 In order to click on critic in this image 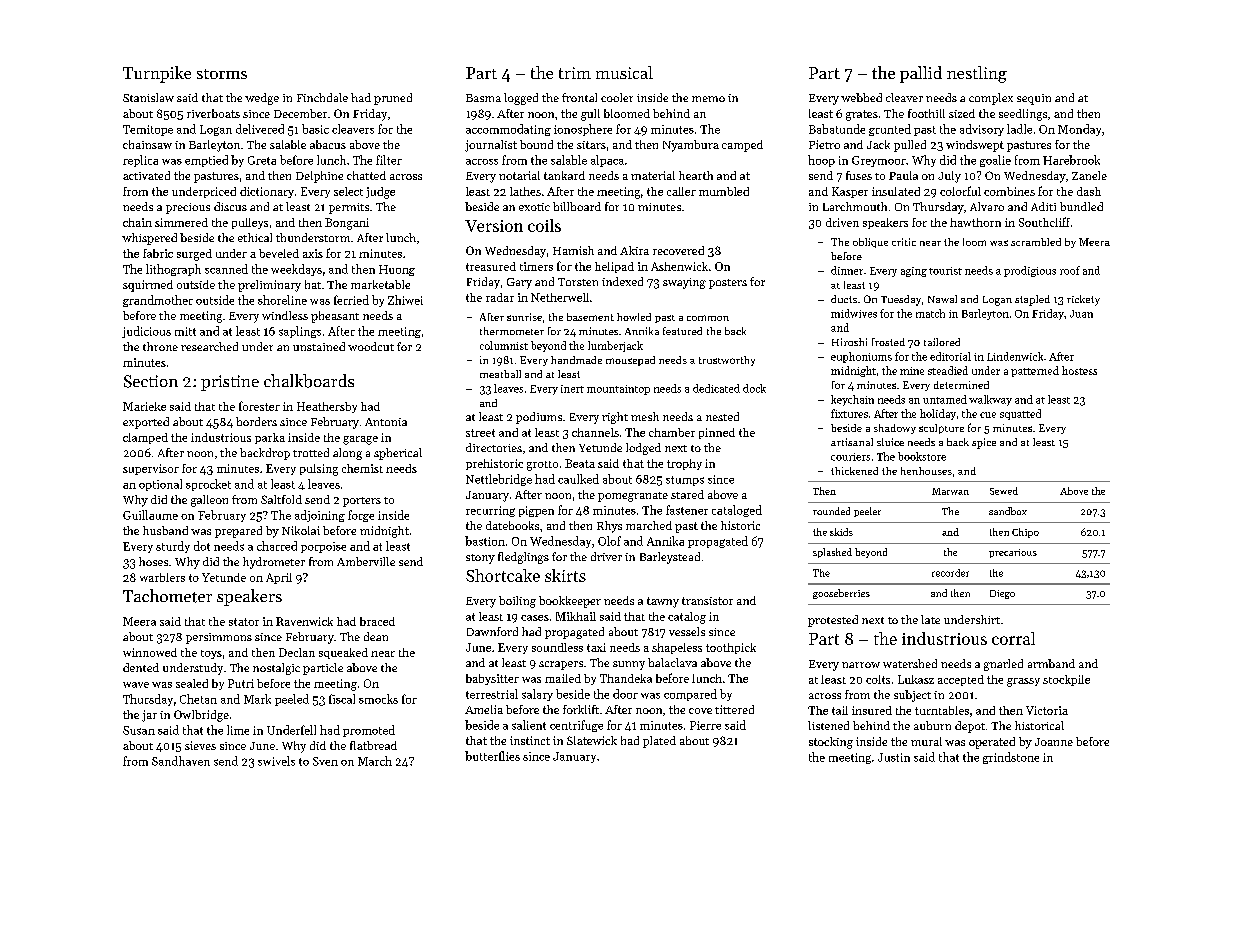, I will do `click(904, 242)`.
